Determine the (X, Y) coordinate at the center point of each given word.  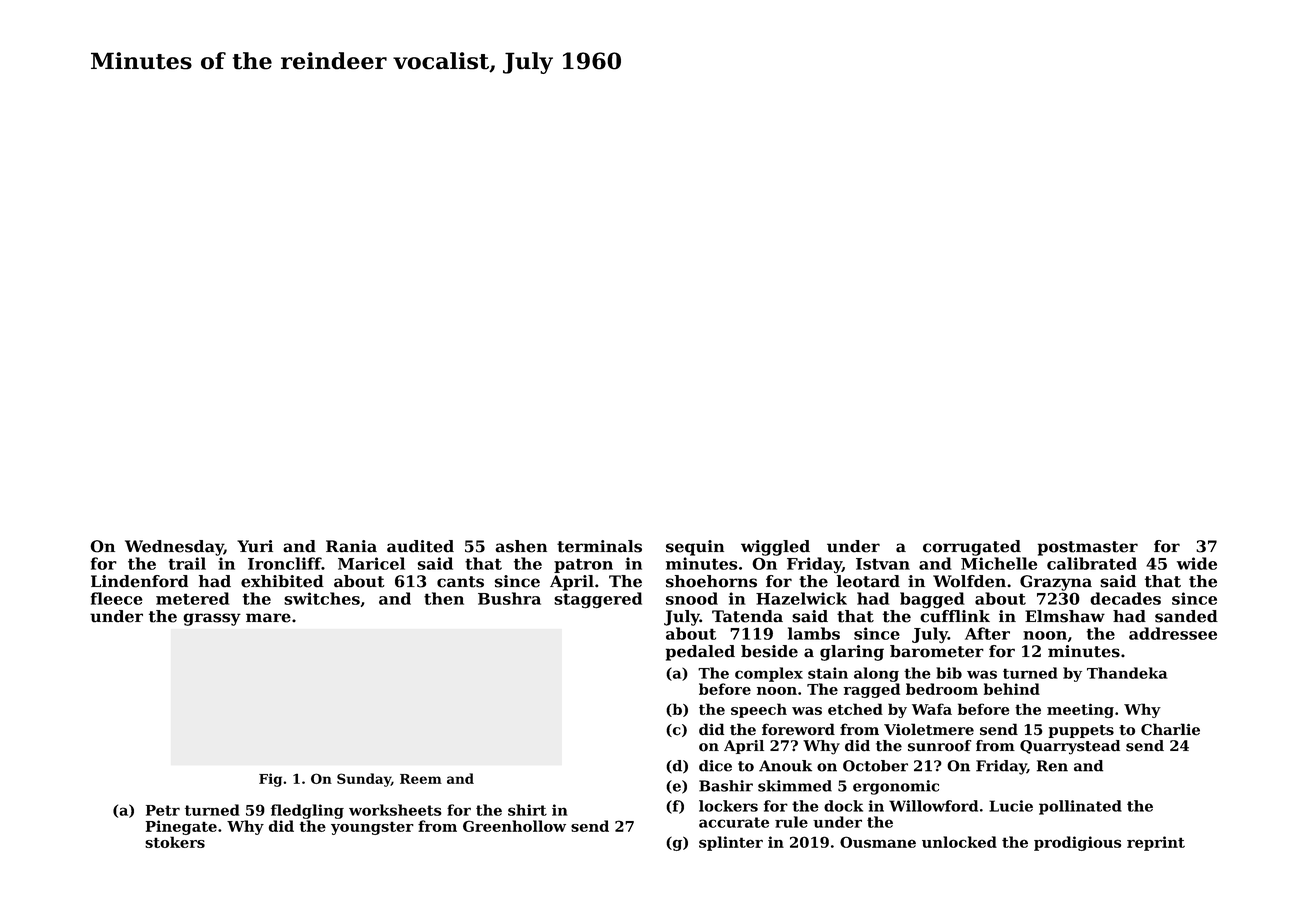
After (987, 633)
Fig (270, 780)
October (875, 766)
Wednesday (174, 548)
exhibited (282, 581)
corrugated (972, 548)
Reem (421, 779)
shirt (527, 810)
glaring (852, 653)
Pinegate (181, 827)
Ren (1052, 766)
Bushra (509, 598)
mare (268, 618)
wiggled (775, 548)
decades (1125, 598)
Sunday (364, 780)
